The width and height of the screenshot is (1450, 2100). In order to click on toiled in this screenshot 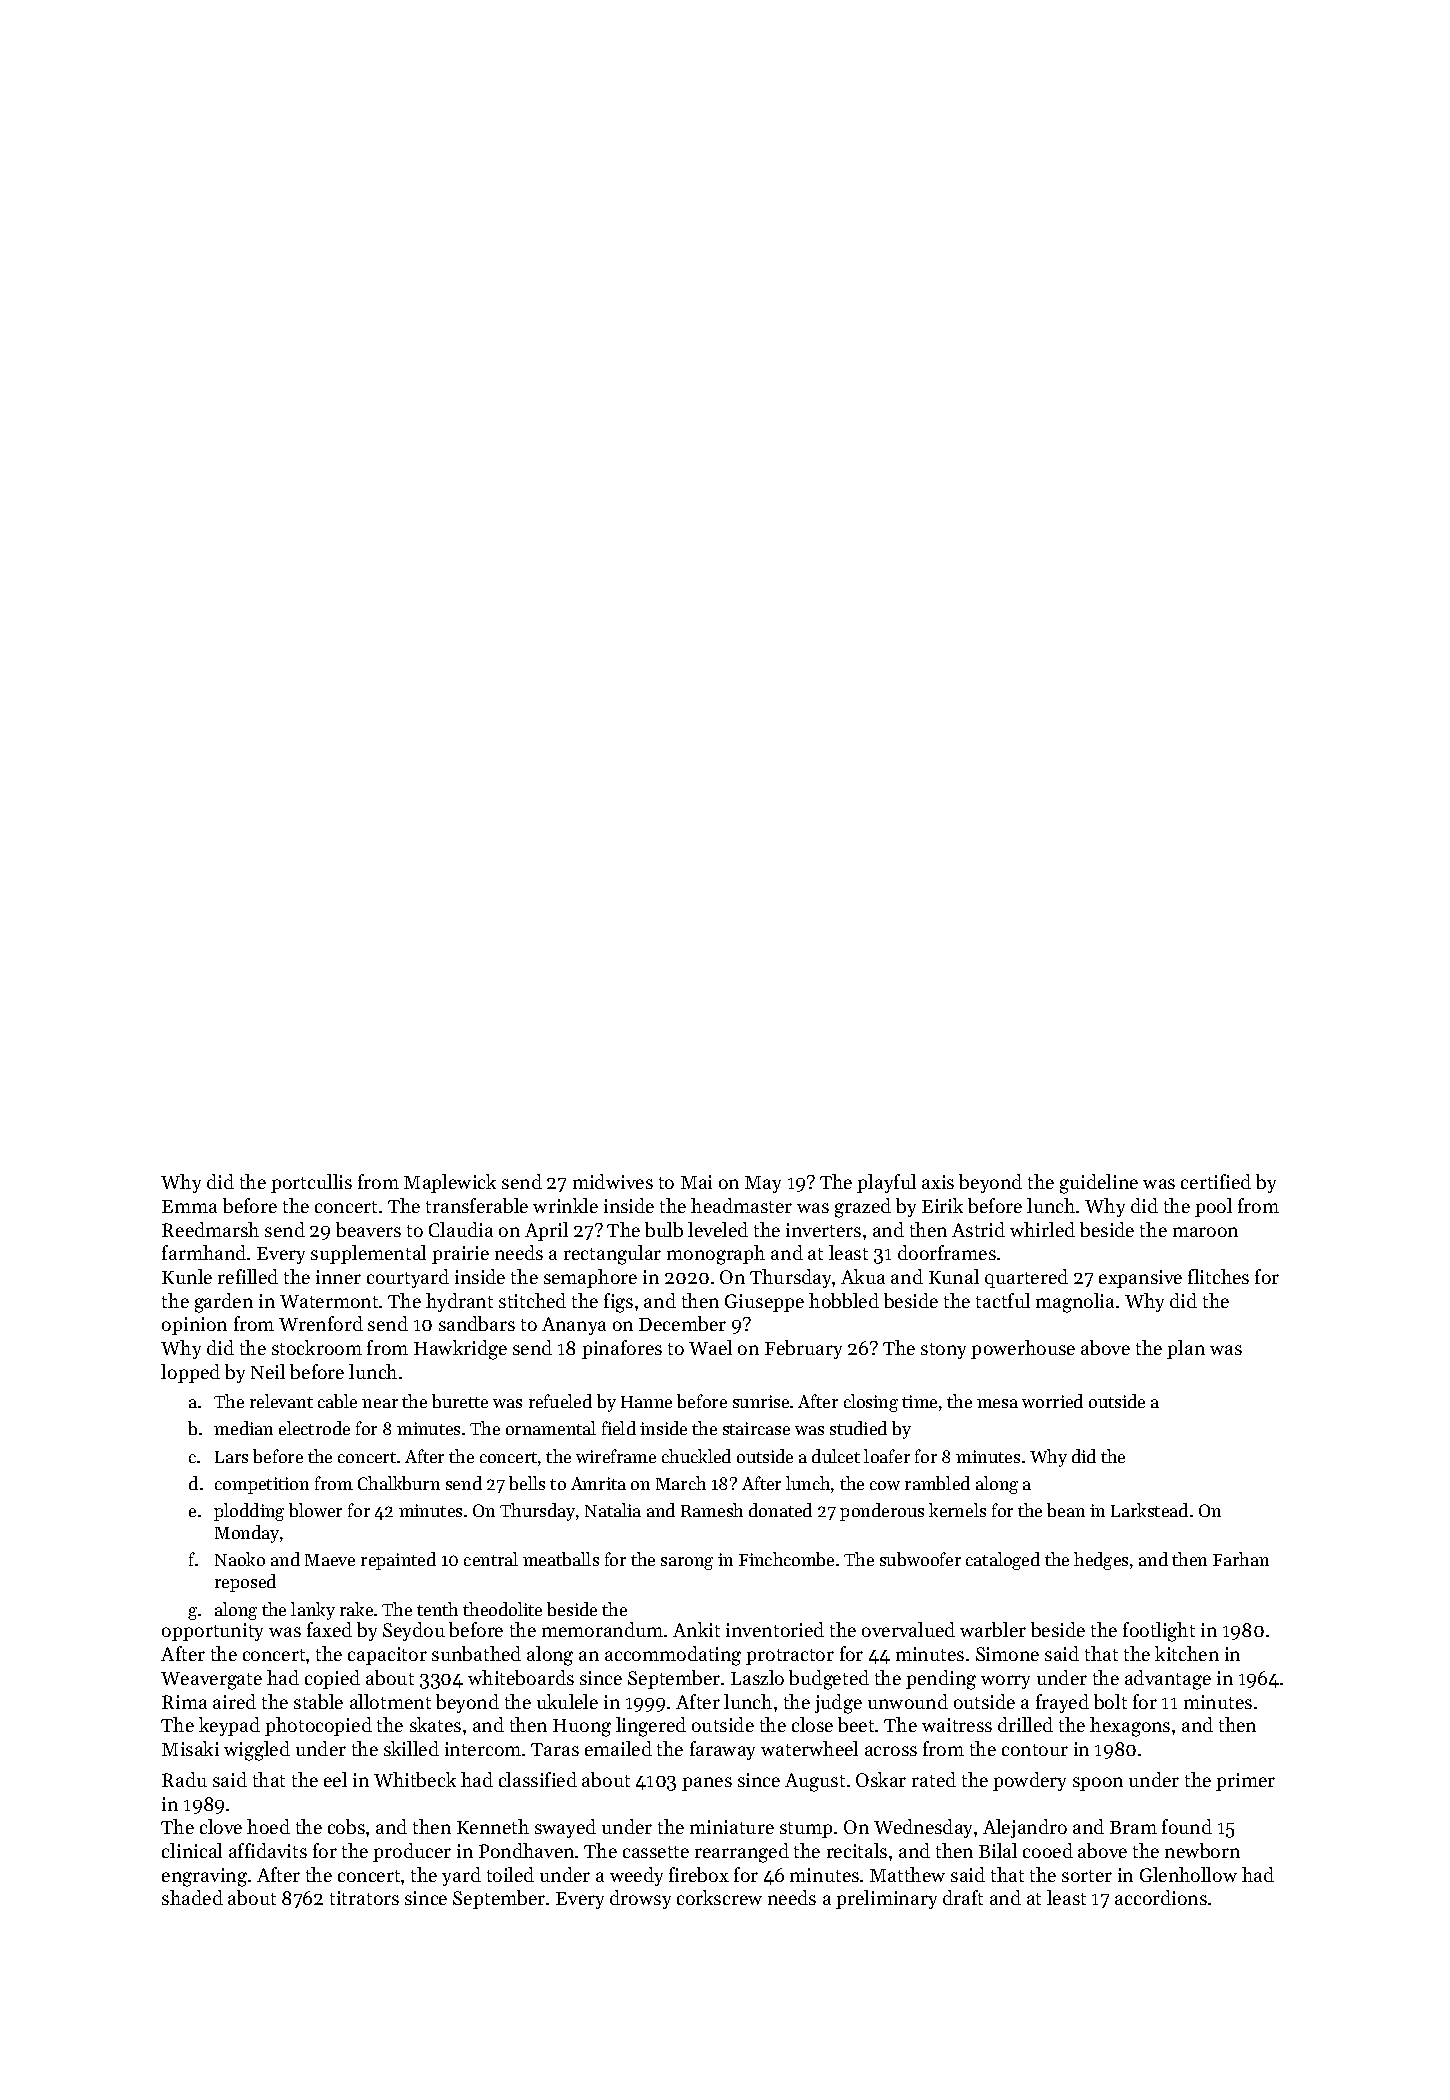, I will do `click(510, 1874)`.
